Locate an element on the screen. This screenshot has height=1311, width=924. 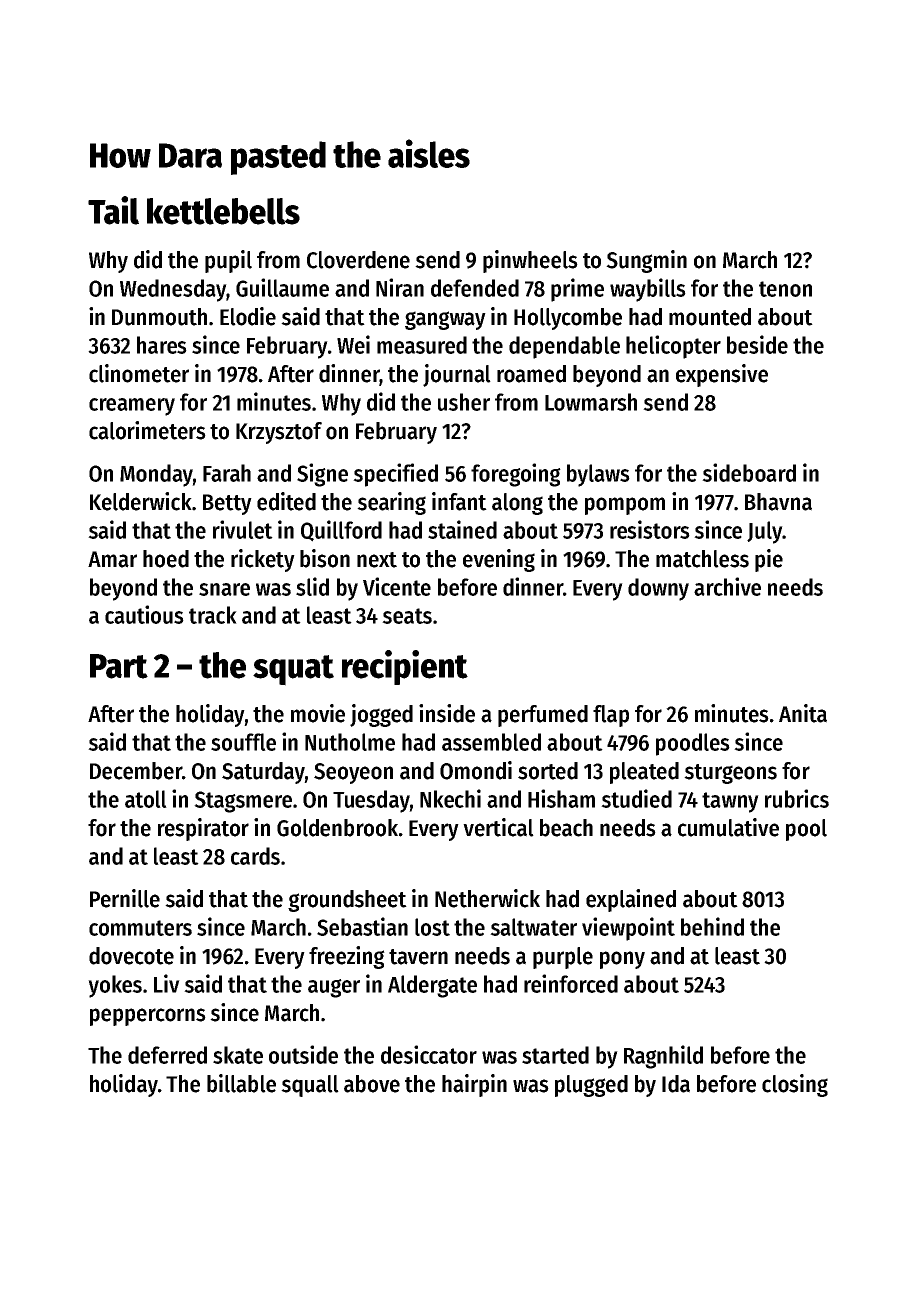
Tail is located at coordinates (113, 210).
